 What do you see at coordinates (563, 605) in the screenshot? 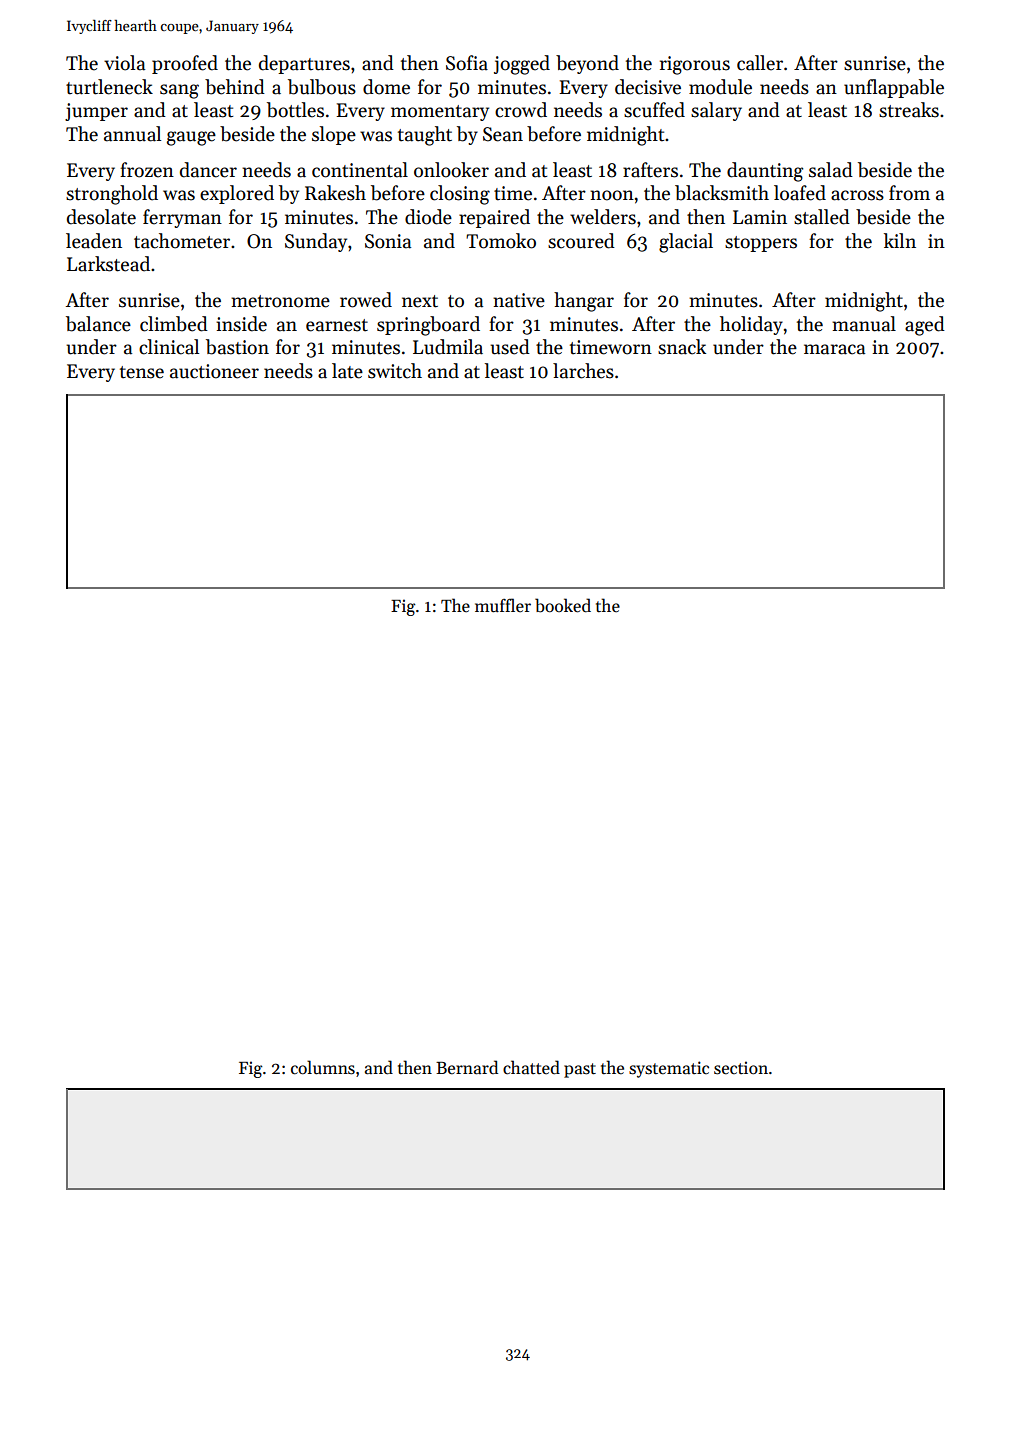
I see `booked` at bounding box center [563, 605].
